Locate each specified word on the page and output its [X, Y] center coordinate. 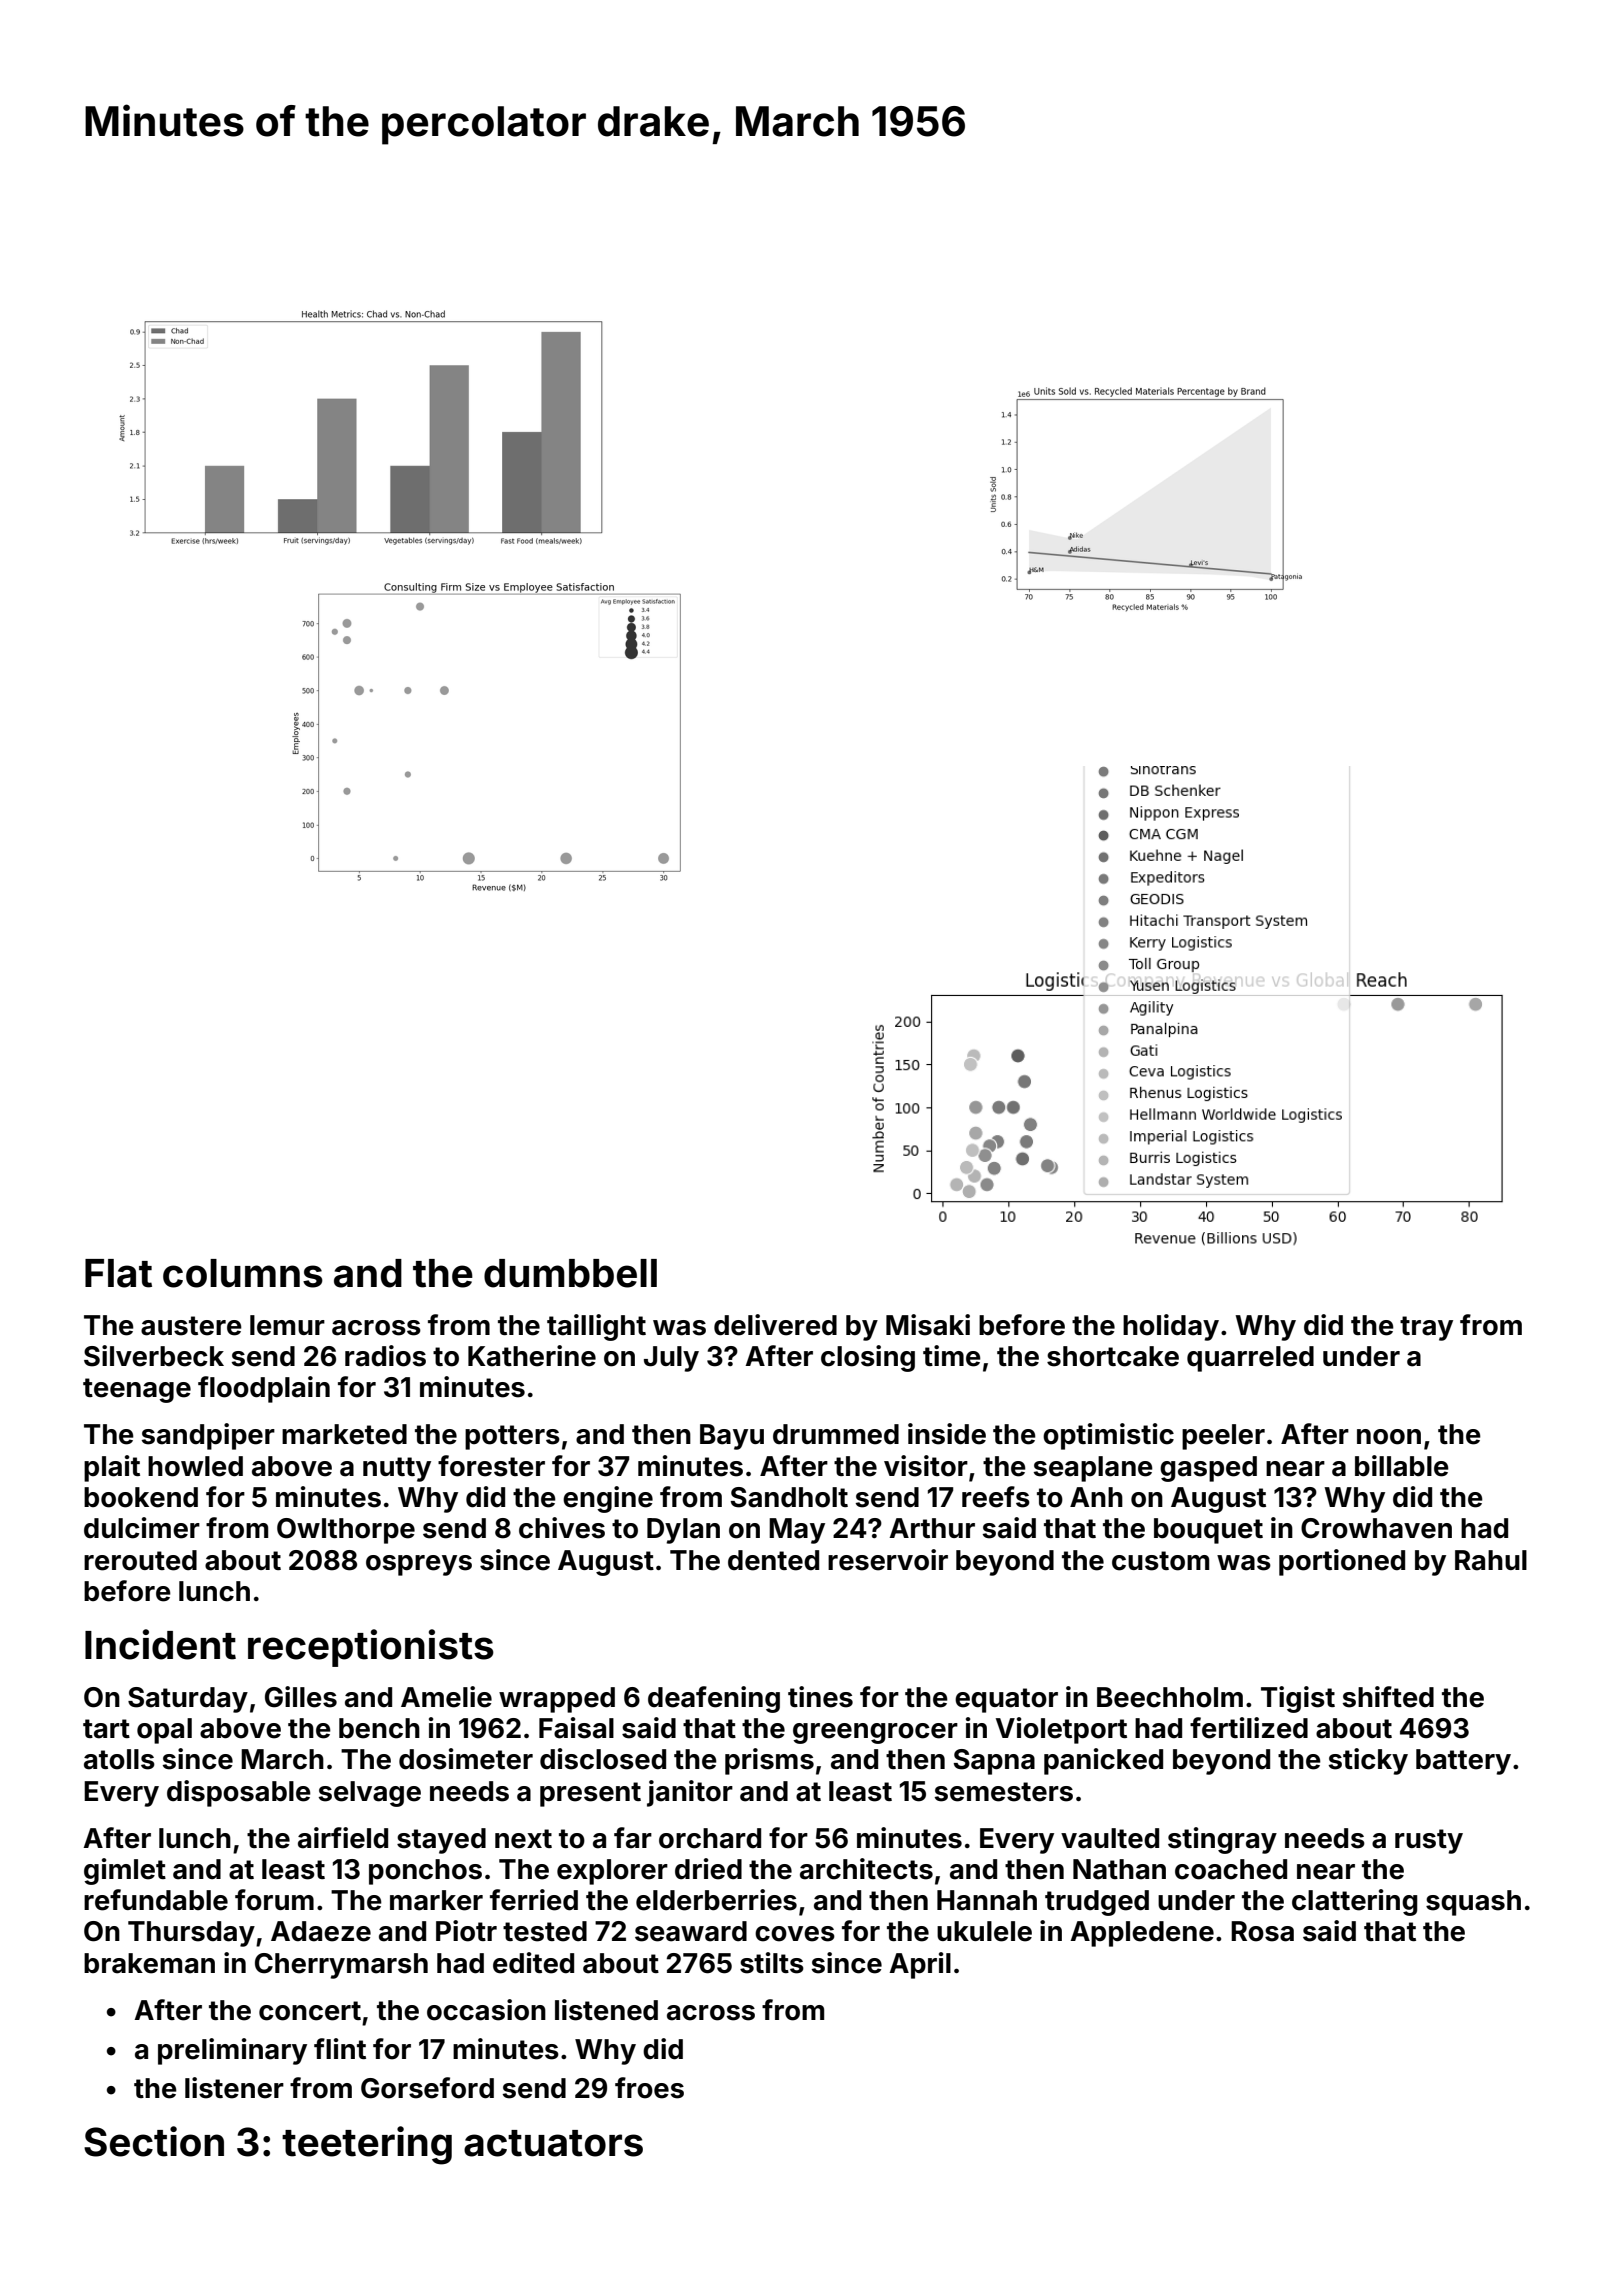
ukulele [984, 1931]
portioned [1342, 1562]
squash [1473, 1903]
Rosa [1262, 1931]
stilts [772, 1963]
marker [436, 1900]
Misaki [928, 1325]
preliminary [232, 2051]
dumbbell [570, 1273]
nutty [397, 1469]
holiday [1171, 1327]
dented [773, 1560]
